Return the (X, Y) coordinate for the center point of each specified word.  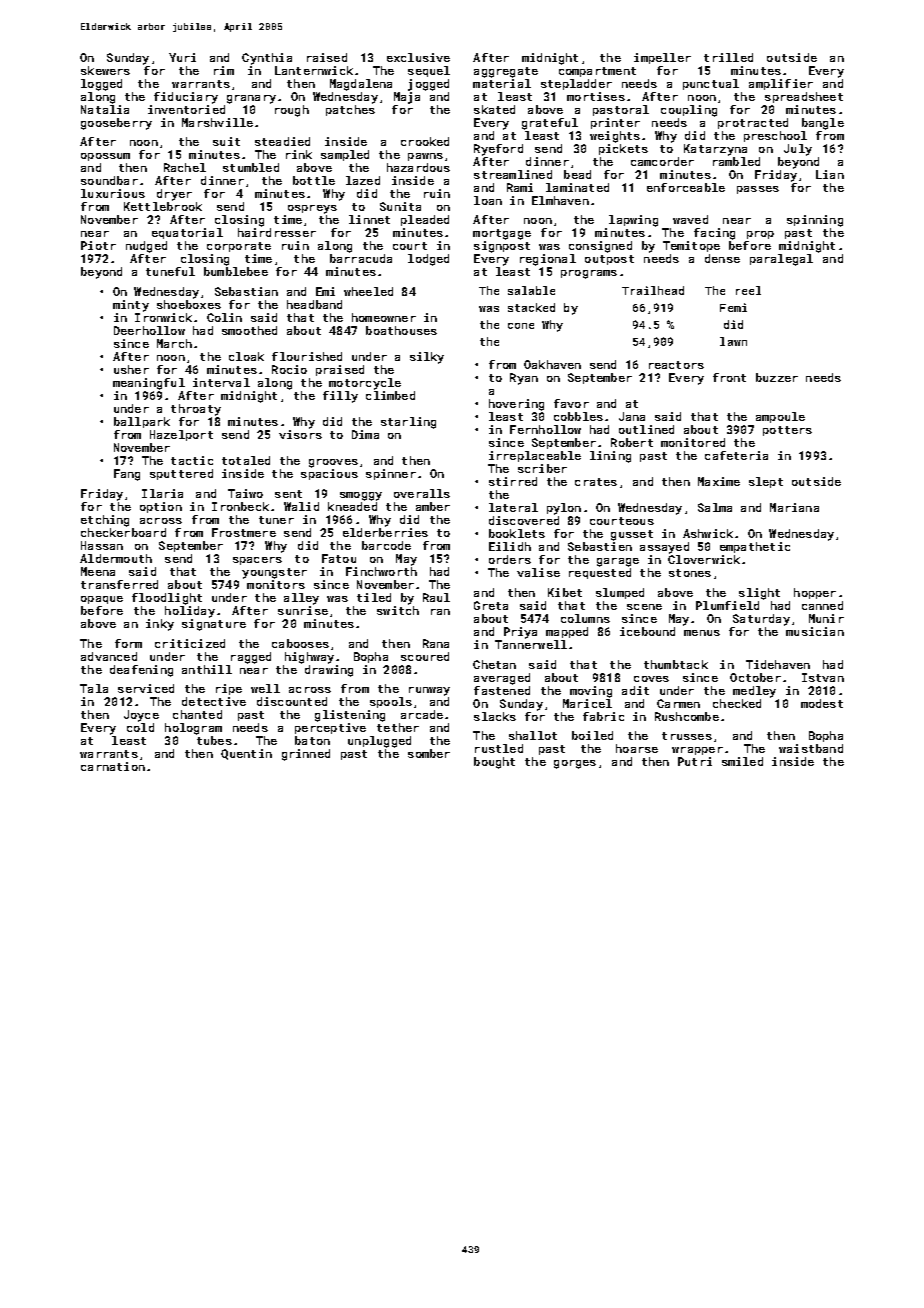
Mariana (794, 507)
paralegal (781, 260)
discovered (524, 520)
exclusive (418, 57)
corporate (239, 247)
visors (300, 434)
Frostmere (244, 532)
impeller (662, 58)
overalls (422, 493)
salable (531, 290)
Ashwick (708, 533)
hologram (193, 729)
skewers (105, 70)
